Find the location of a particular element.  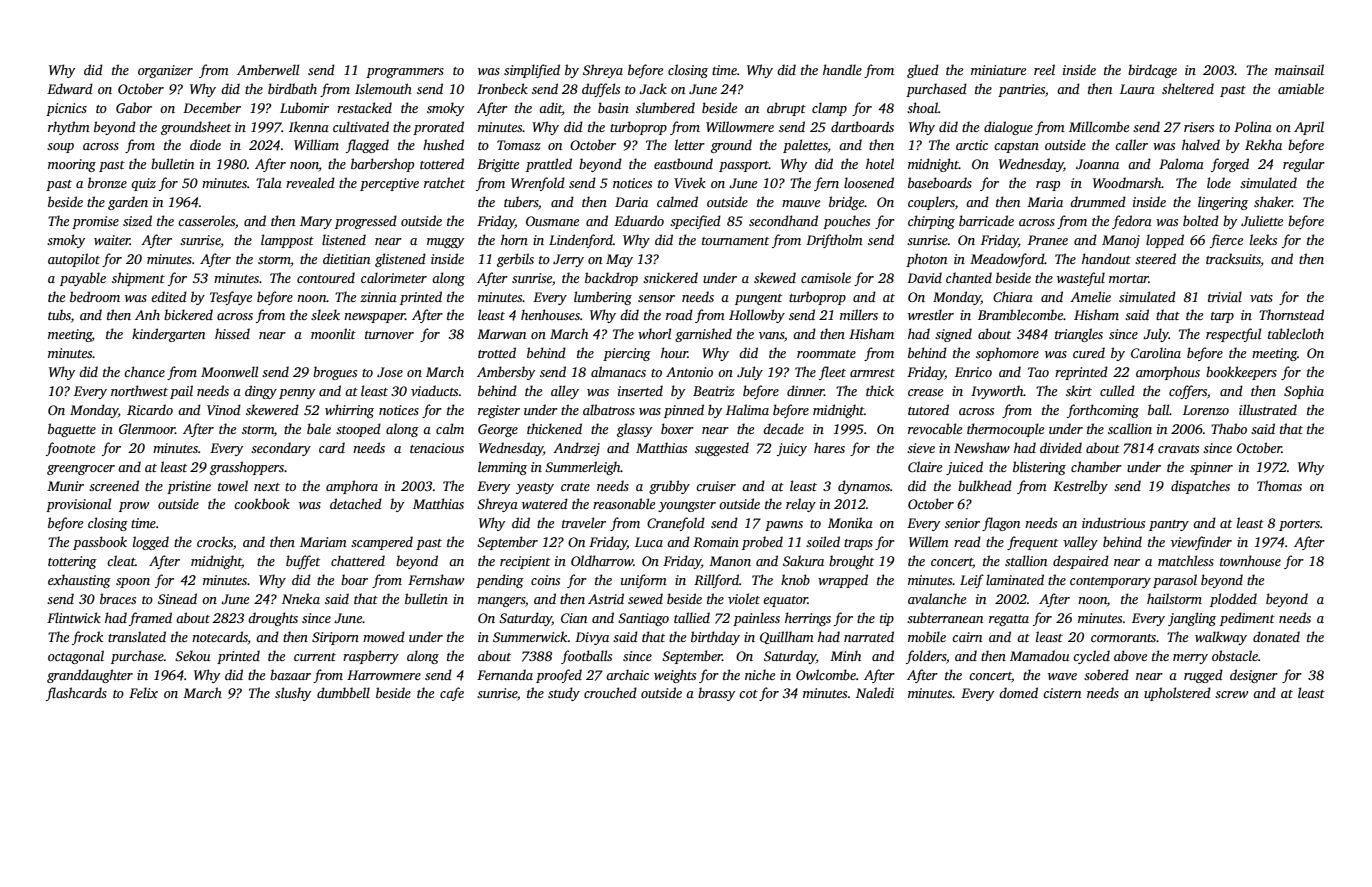

mainsail is located at coordinates (1299, 69).
